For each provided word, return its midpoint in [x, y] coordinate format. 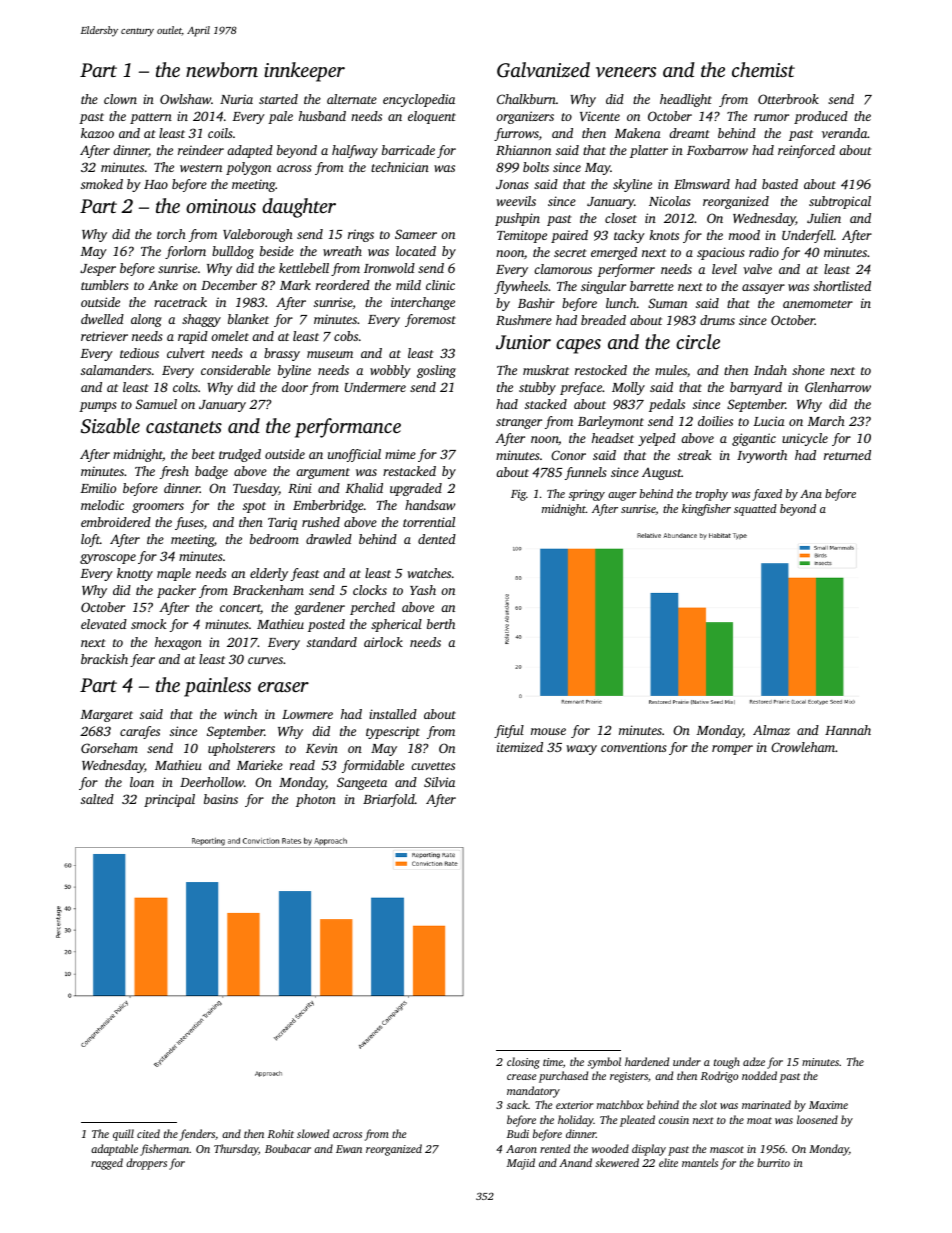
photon [316, 800]
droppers [146, 1164]
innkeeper [304, 72]
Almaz [771, 730]
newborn [222, 69]
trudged [240, 455]
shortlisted [842, 286]
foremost [430, 320]
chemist [763, 69]
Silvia [439, 782]
